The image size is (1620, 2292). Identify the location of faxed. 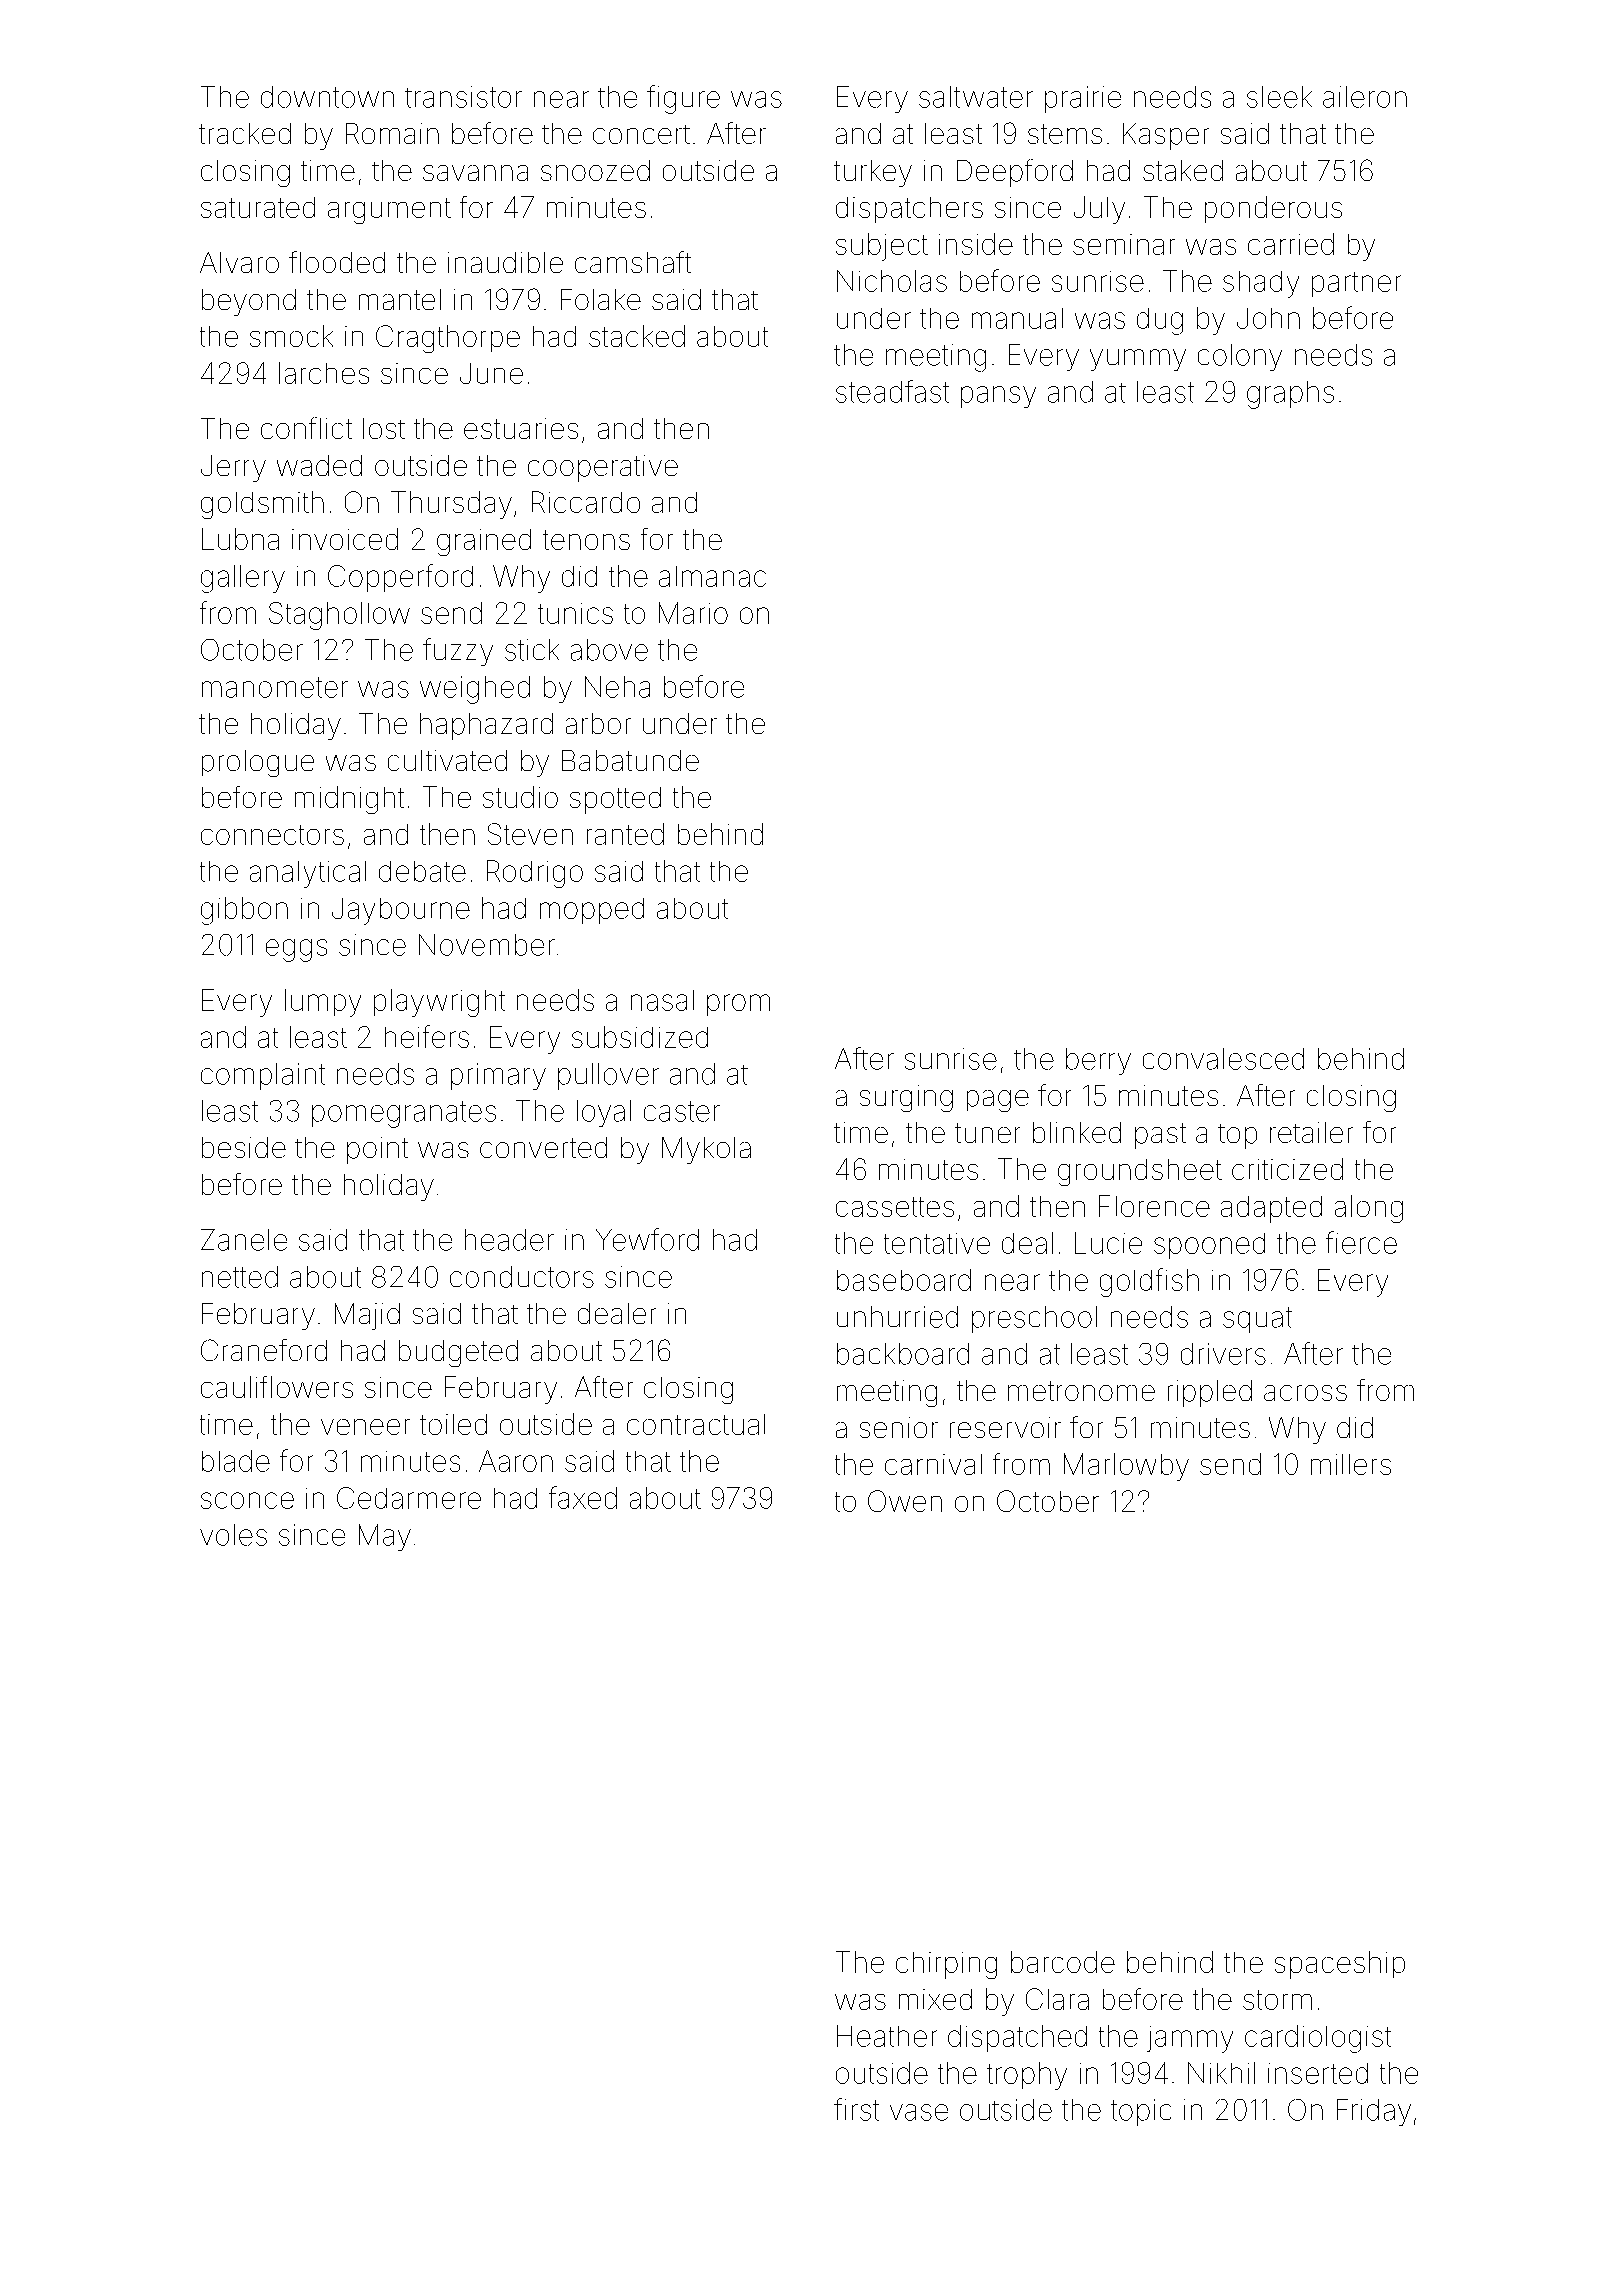
(583, 1497).
